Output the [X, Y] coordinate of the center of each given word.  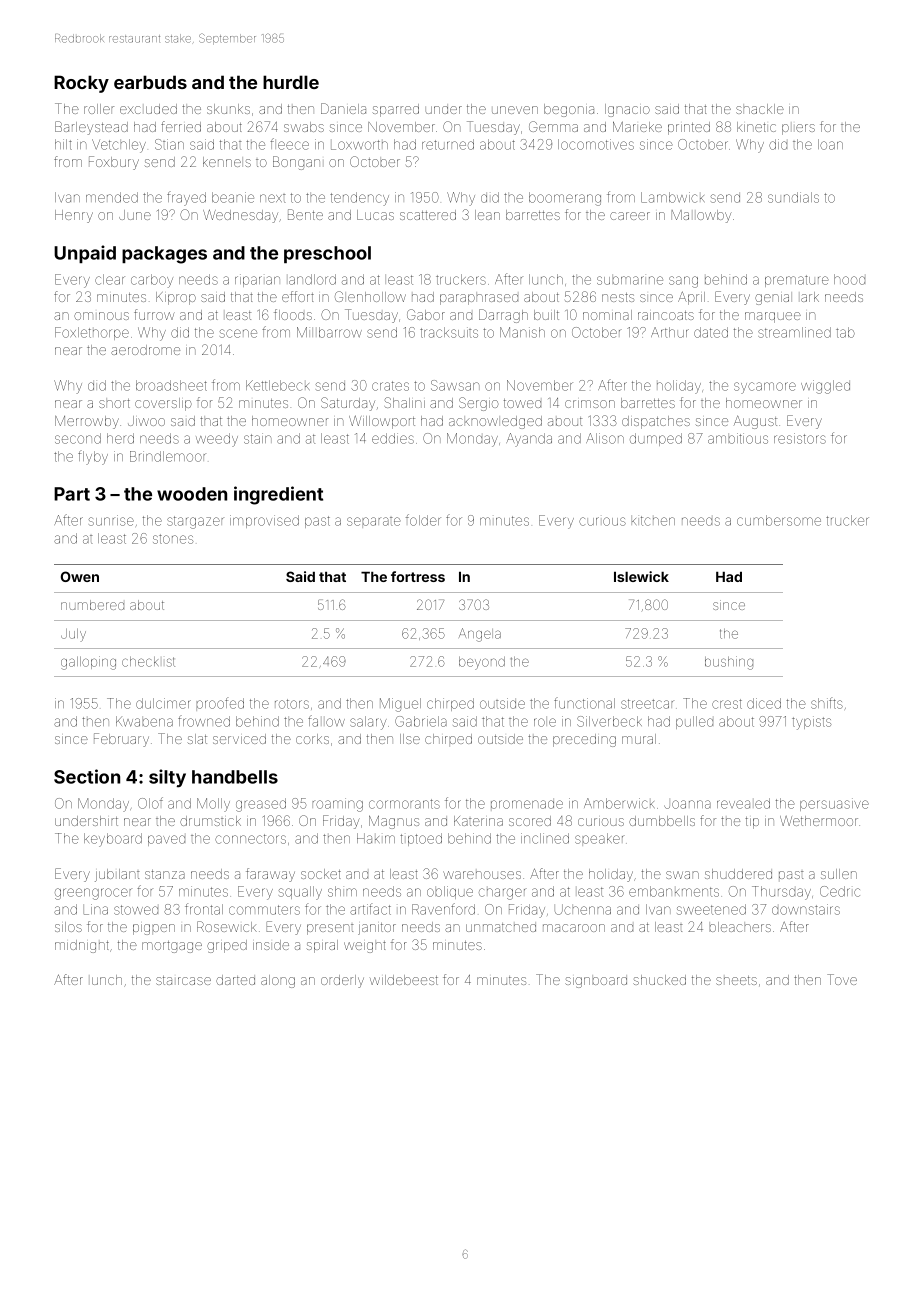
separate [374, 521]
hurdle [291, 82]
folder [423, 520]
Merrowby [87, 422]
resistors [800, 438]
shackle [760, 109]
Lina [95, 909]
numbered [92, 605]
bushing [729, 663]
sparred [396, 110]
